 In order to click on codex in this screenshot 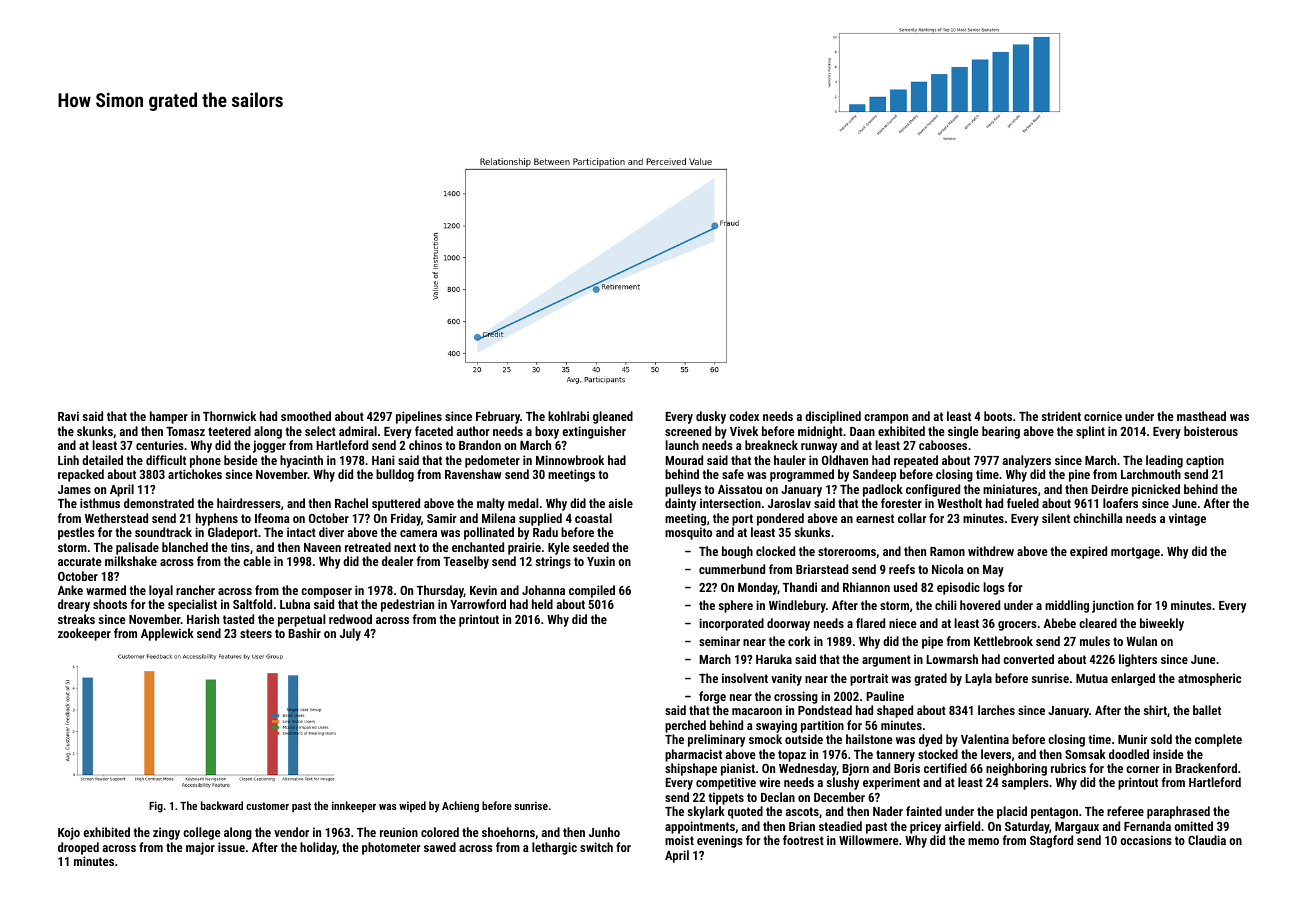, I will do `click(744, 416)`.
